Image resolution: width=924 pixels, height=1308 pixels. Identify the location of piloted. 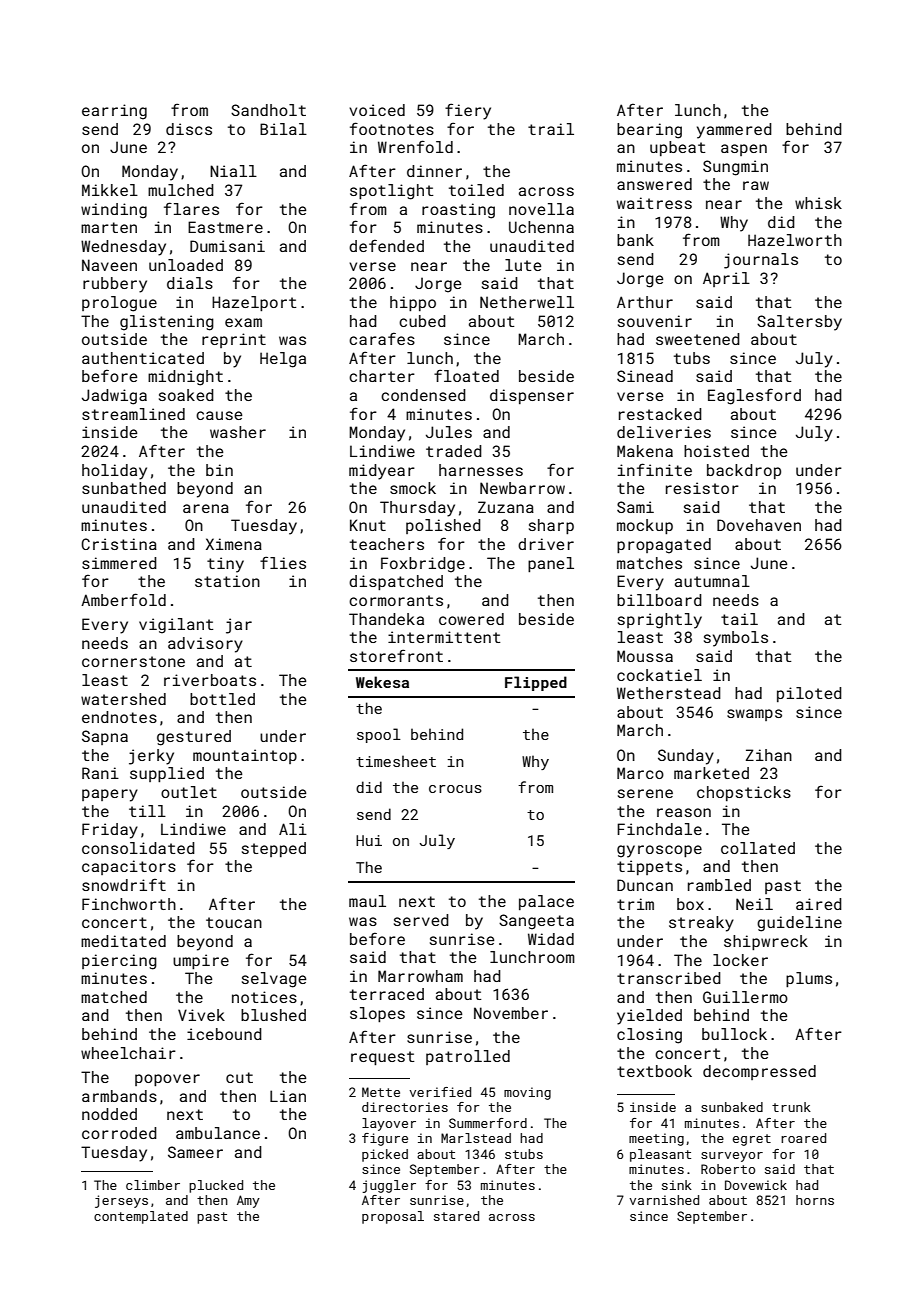
(809, 694).
